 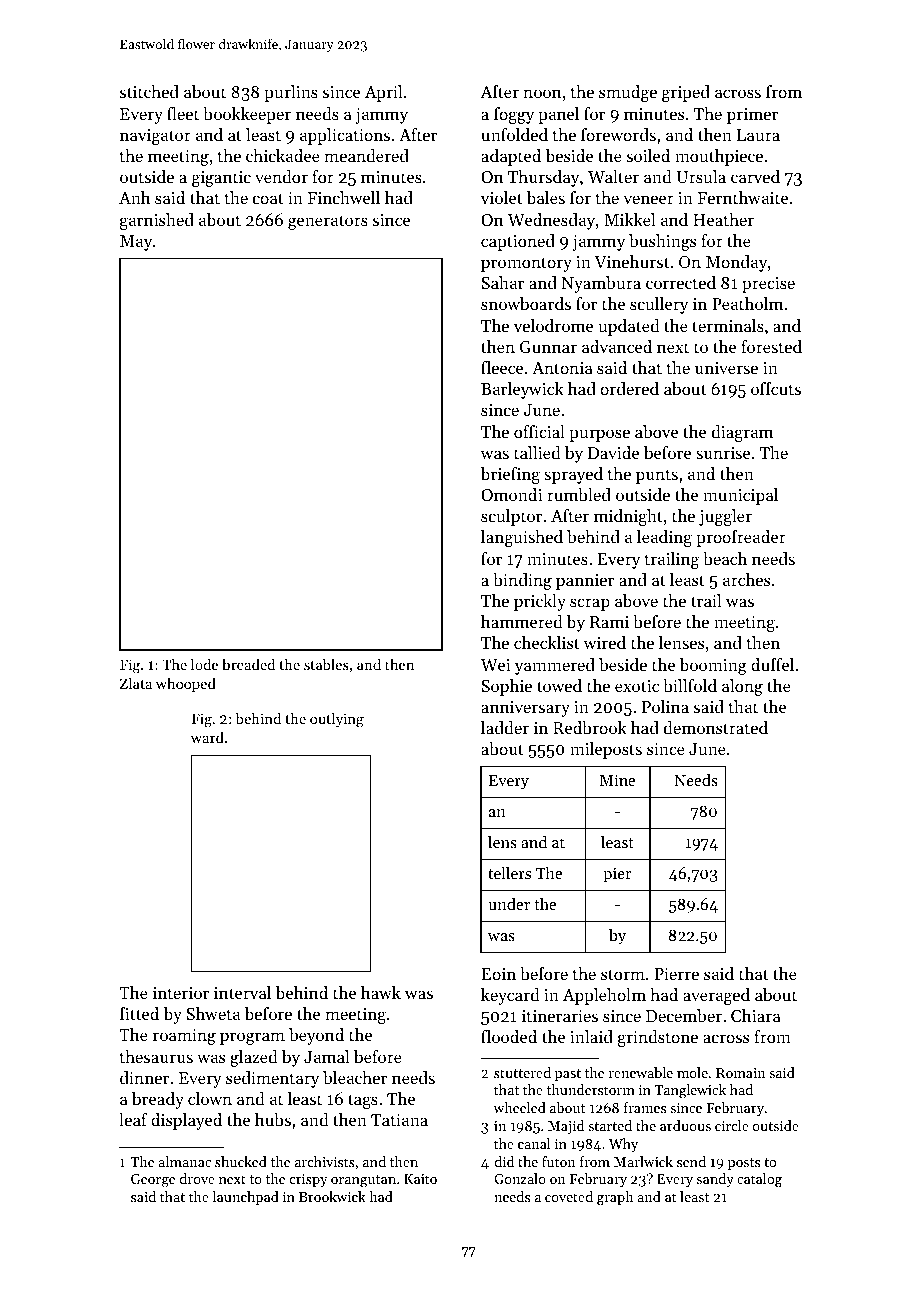 I want to click on bookkeeper, so click(x=247, y=115).
